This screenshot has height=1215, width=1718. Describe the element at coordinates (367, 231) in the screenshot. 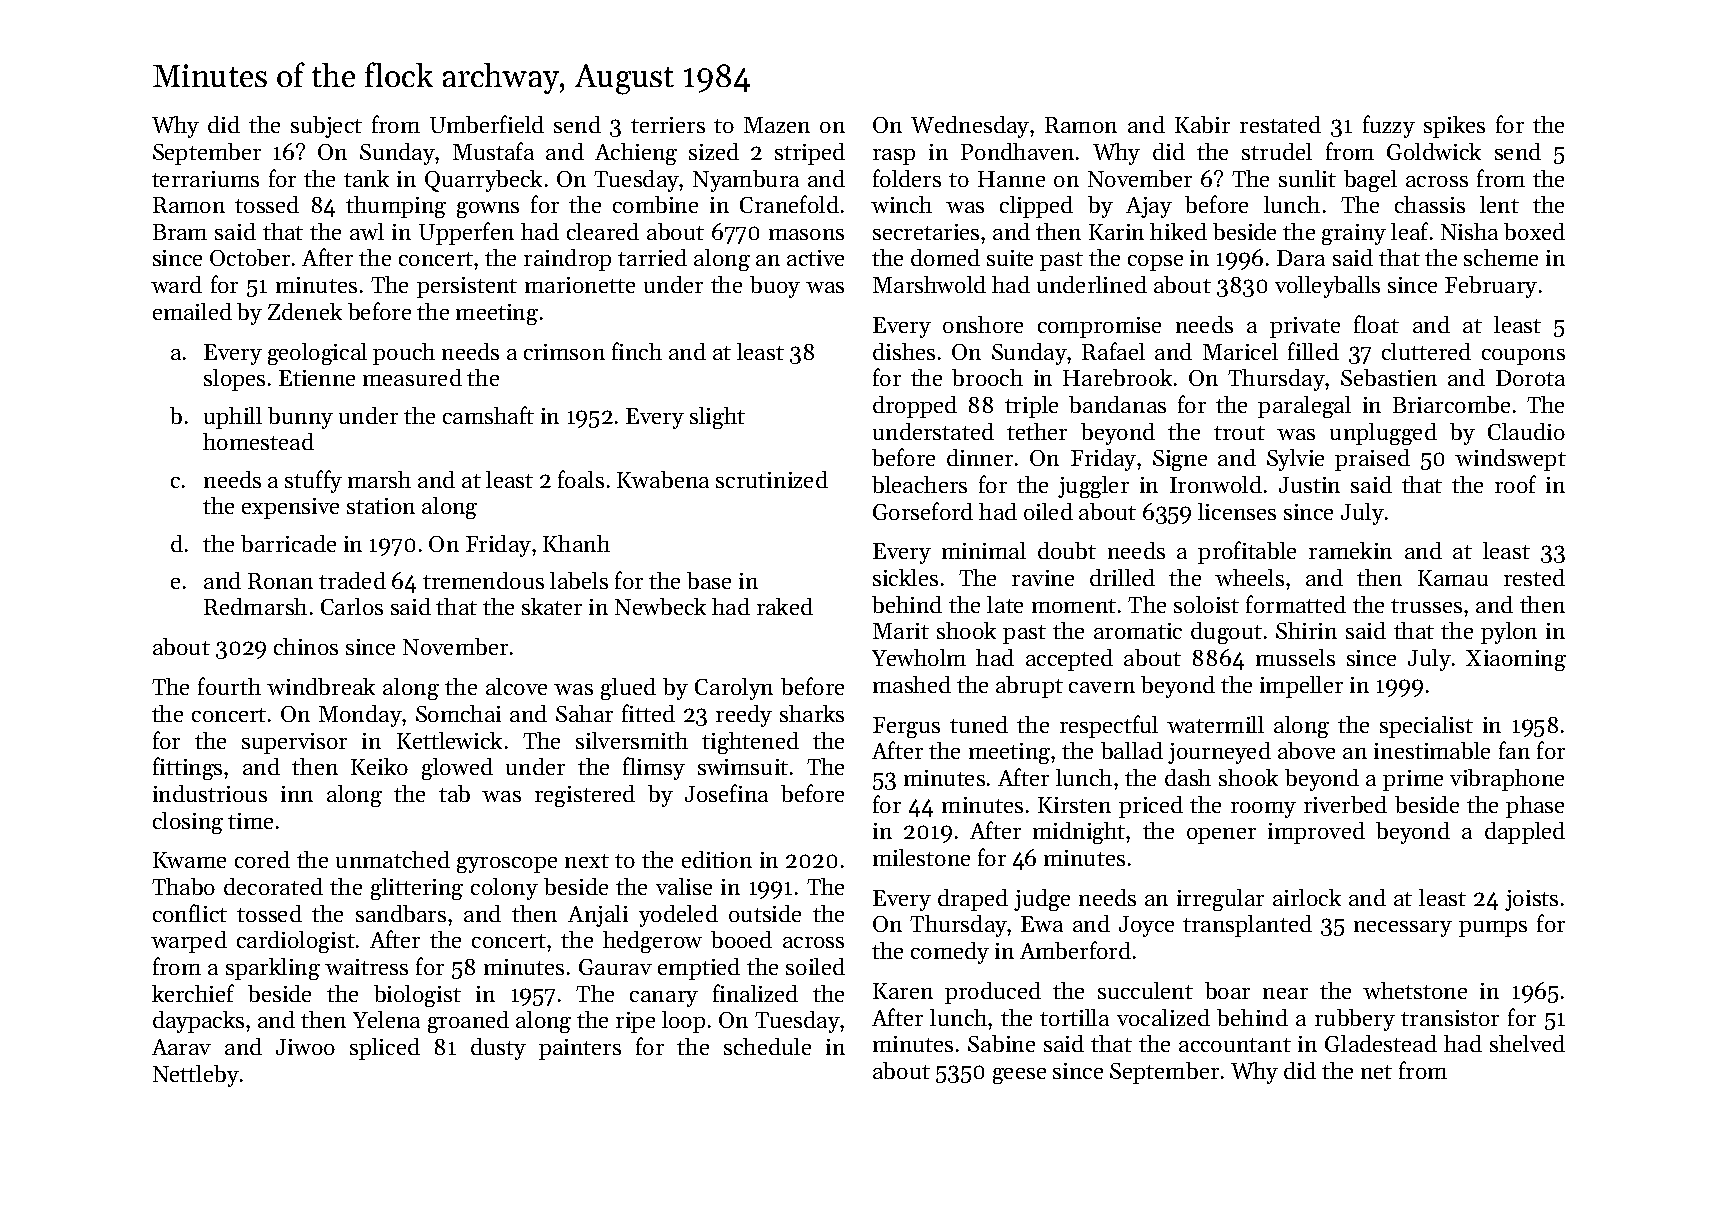

I see `awl` at that location.
